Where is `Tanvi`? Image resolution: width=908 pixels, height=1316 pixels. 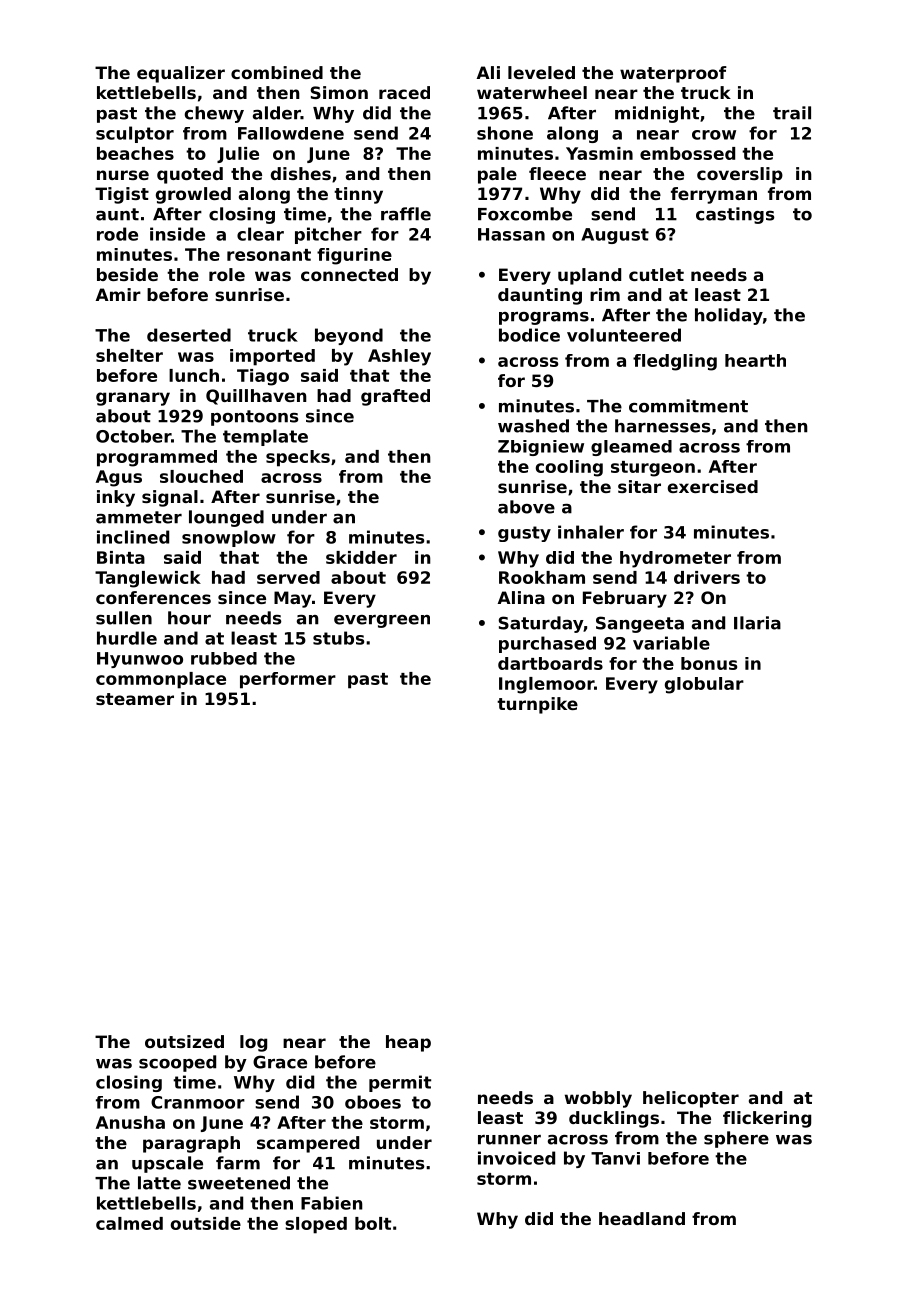 Tanvi is located at coordinates (615, 1158).
